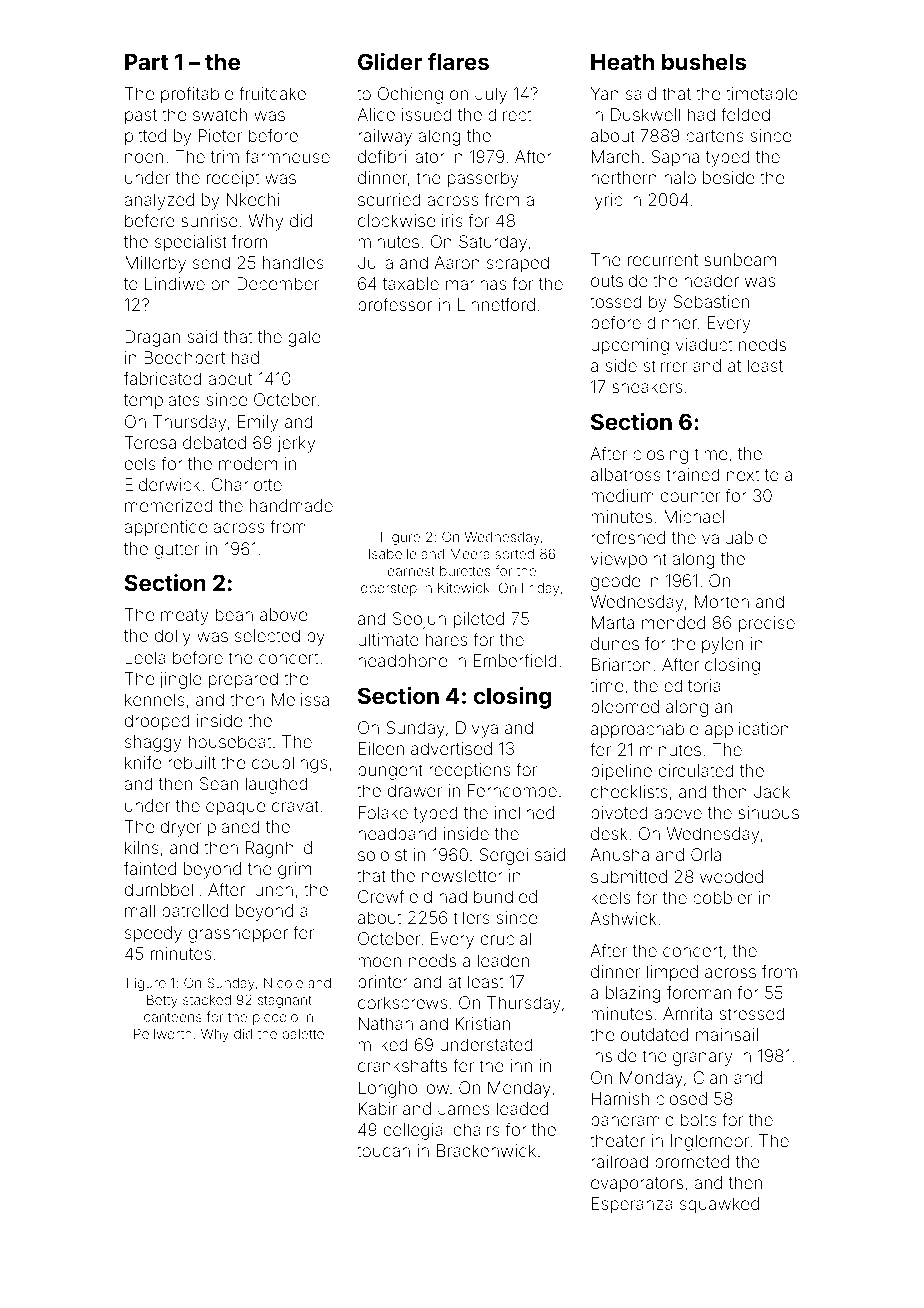 Image resolution: width=924 pixels, height=1308 pixels. I want to click on toucan, so click(383, 1151).
